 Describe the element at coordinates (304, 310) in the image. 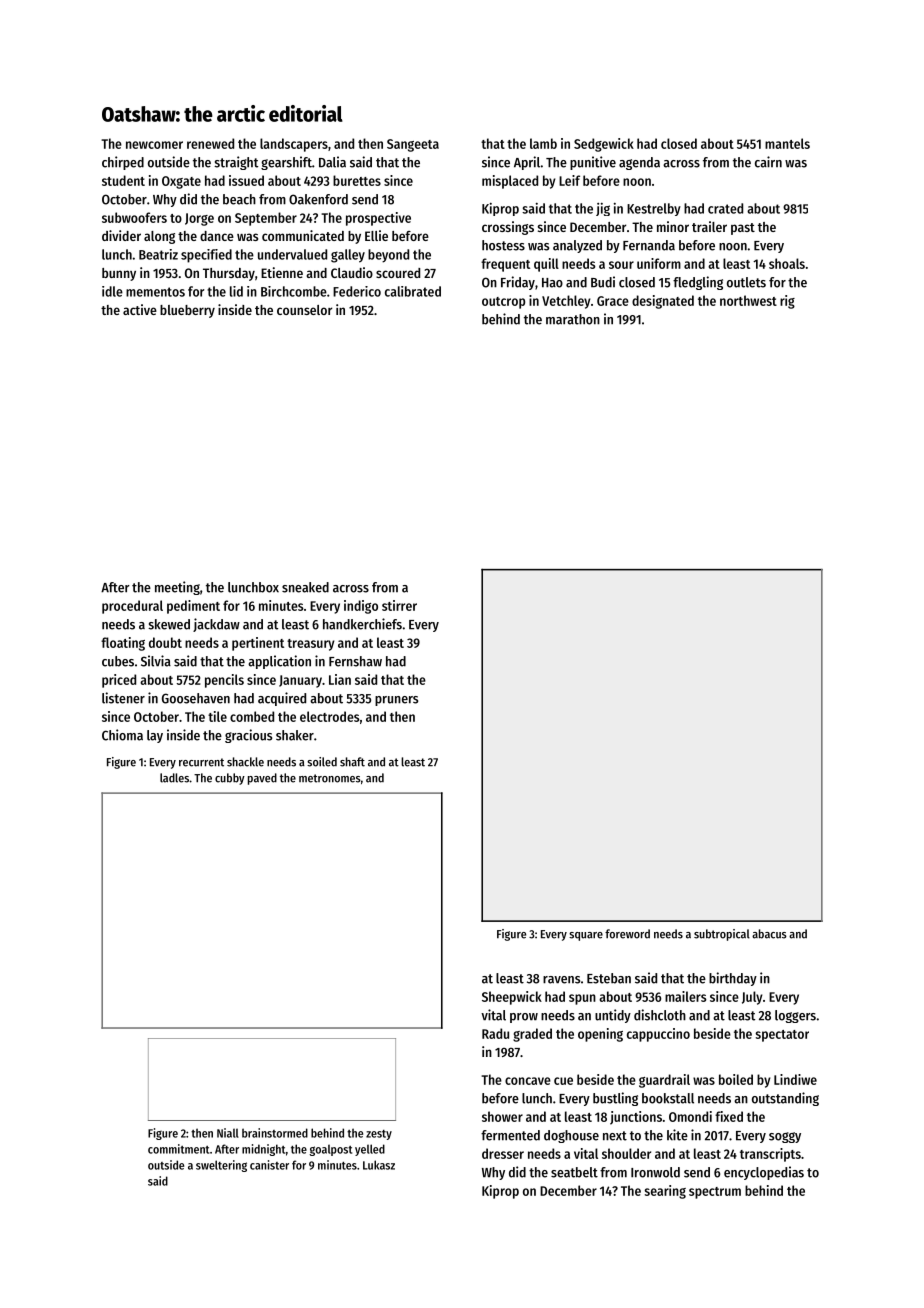

I see `counselor` at that location.
